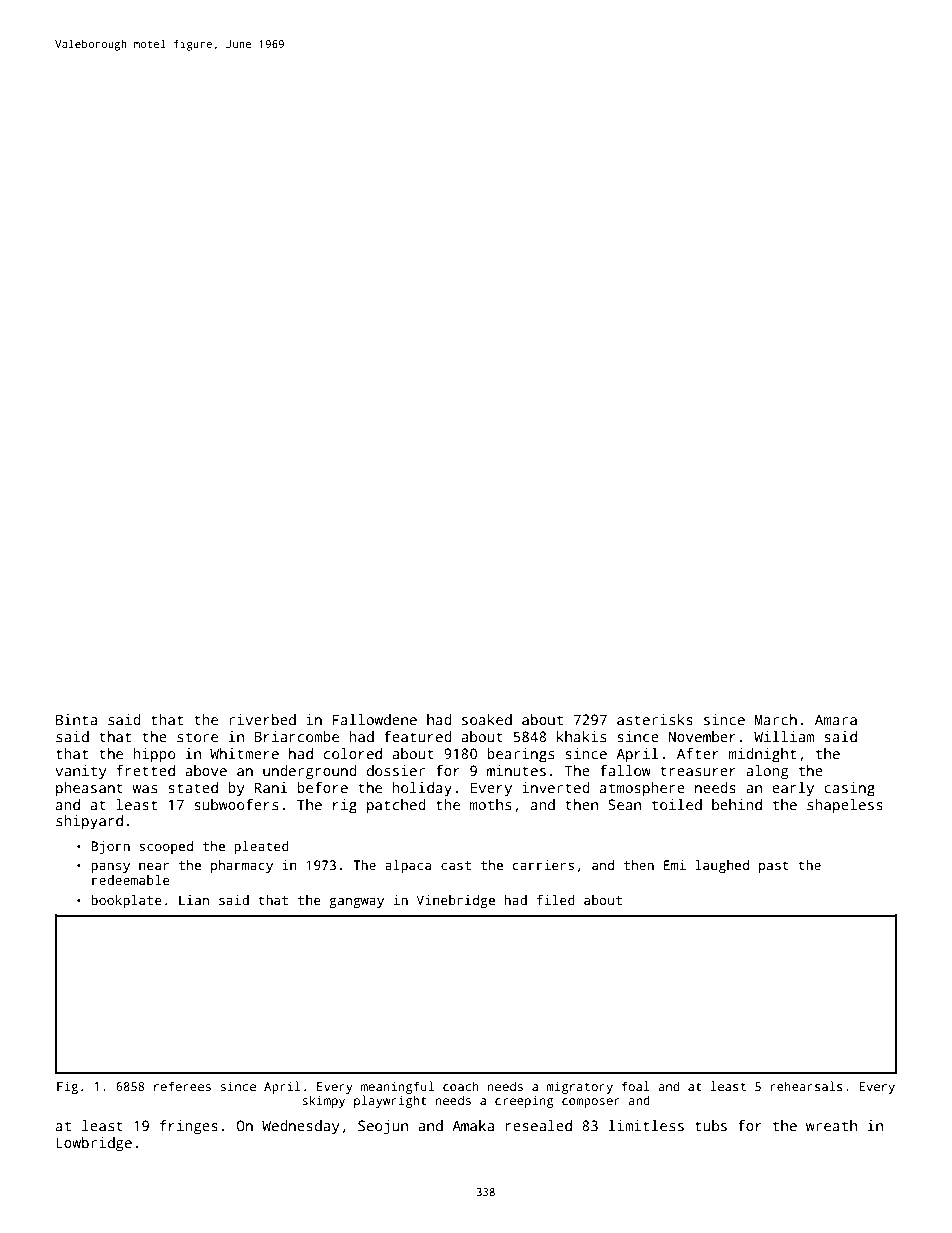  I want to click on riverbed, so click(262, 719).
